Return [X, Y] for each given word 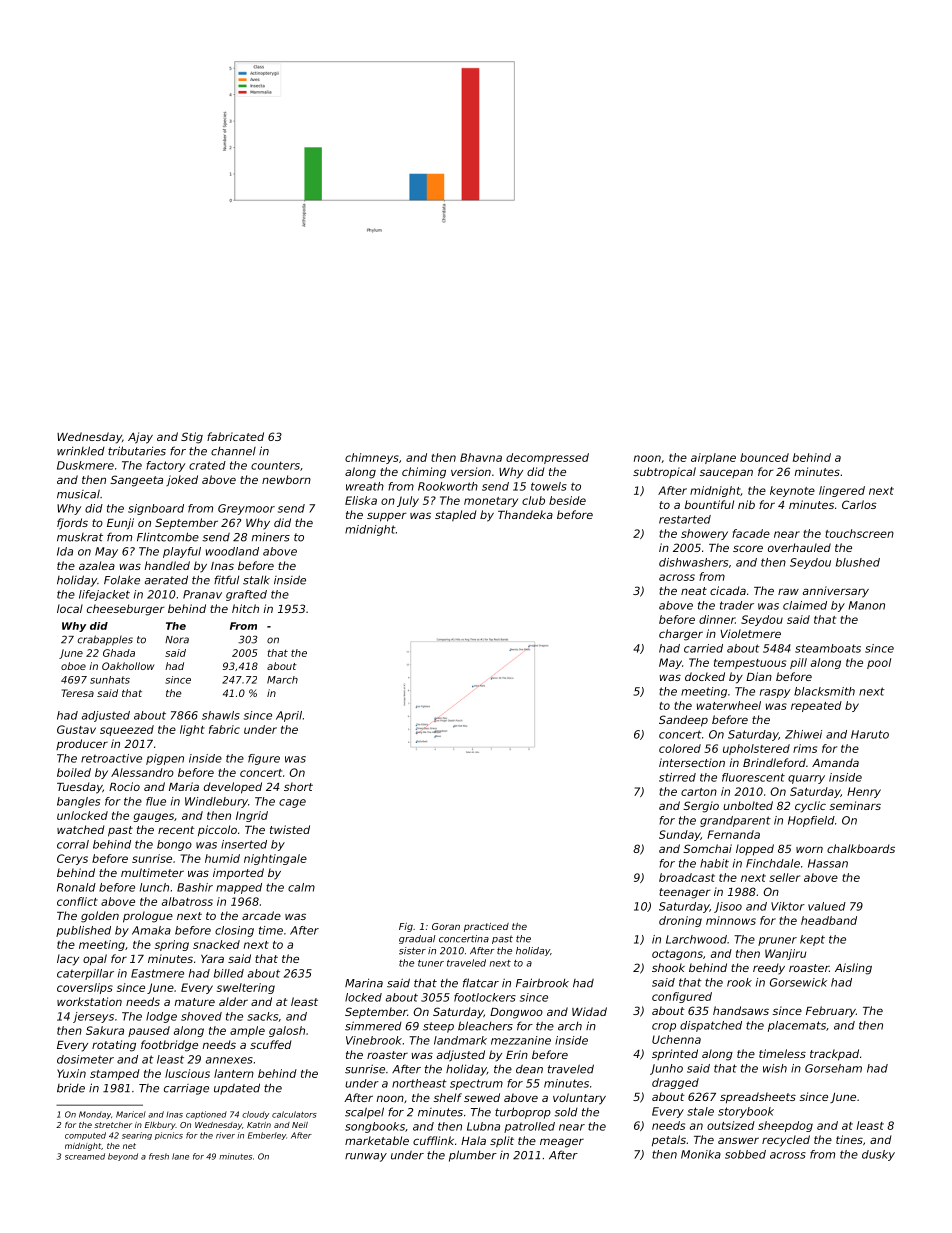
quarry [806, 779]
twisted [290, 829]
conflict [77, 901]
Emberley [267, 1136]
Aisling [853, 969]
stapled [455, 516]
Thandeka [525, 514]
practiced [486, 927]
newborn [286, 479]
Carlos [859, 504]
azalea [97, 565]
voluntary [579, 1099]
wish [775, 1068]
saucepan [726, 473]
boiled [74, 772]
